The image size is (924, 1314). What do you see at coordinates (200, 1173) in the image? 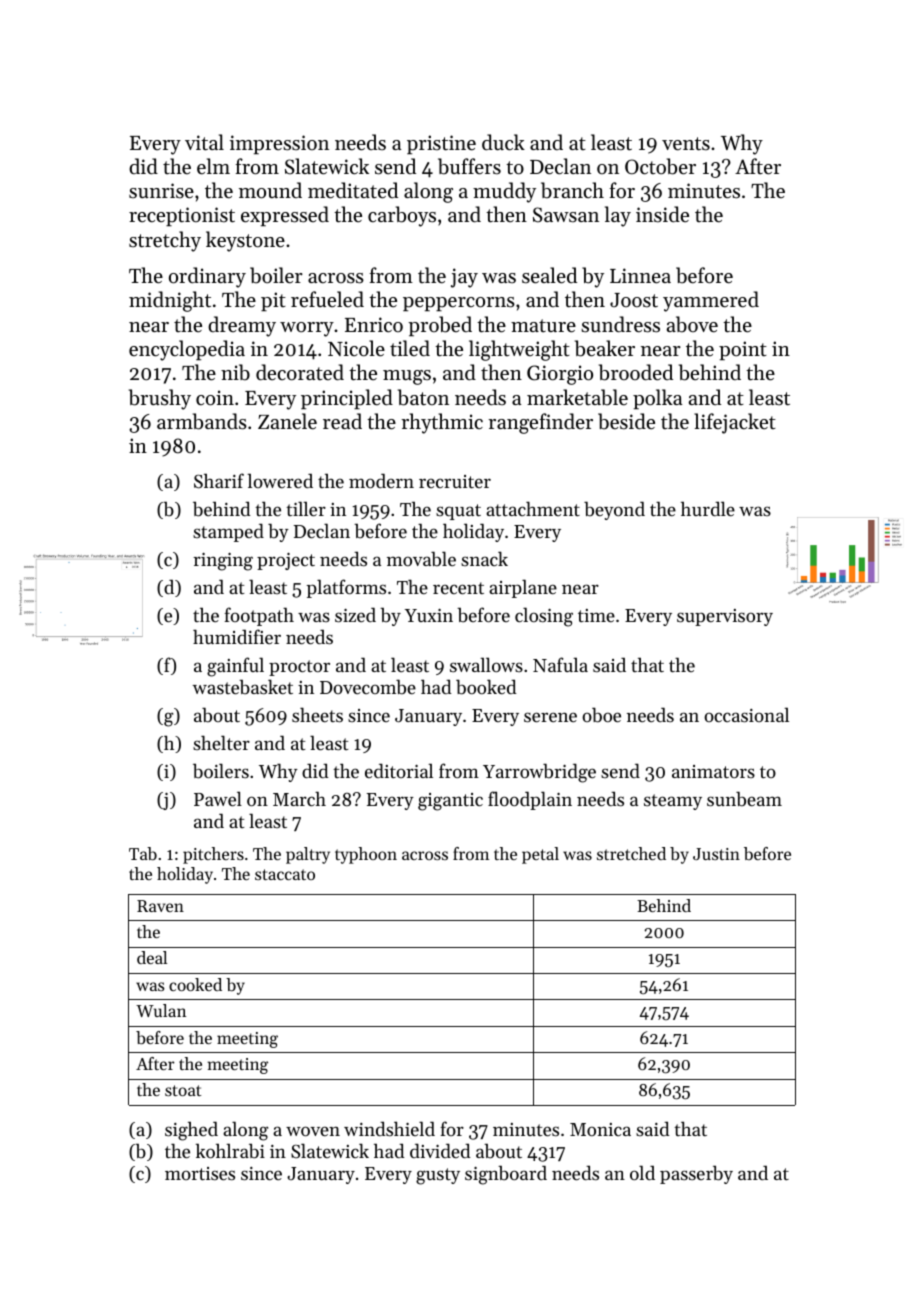
I see `mortises` at bounding box center [200, 1173].
